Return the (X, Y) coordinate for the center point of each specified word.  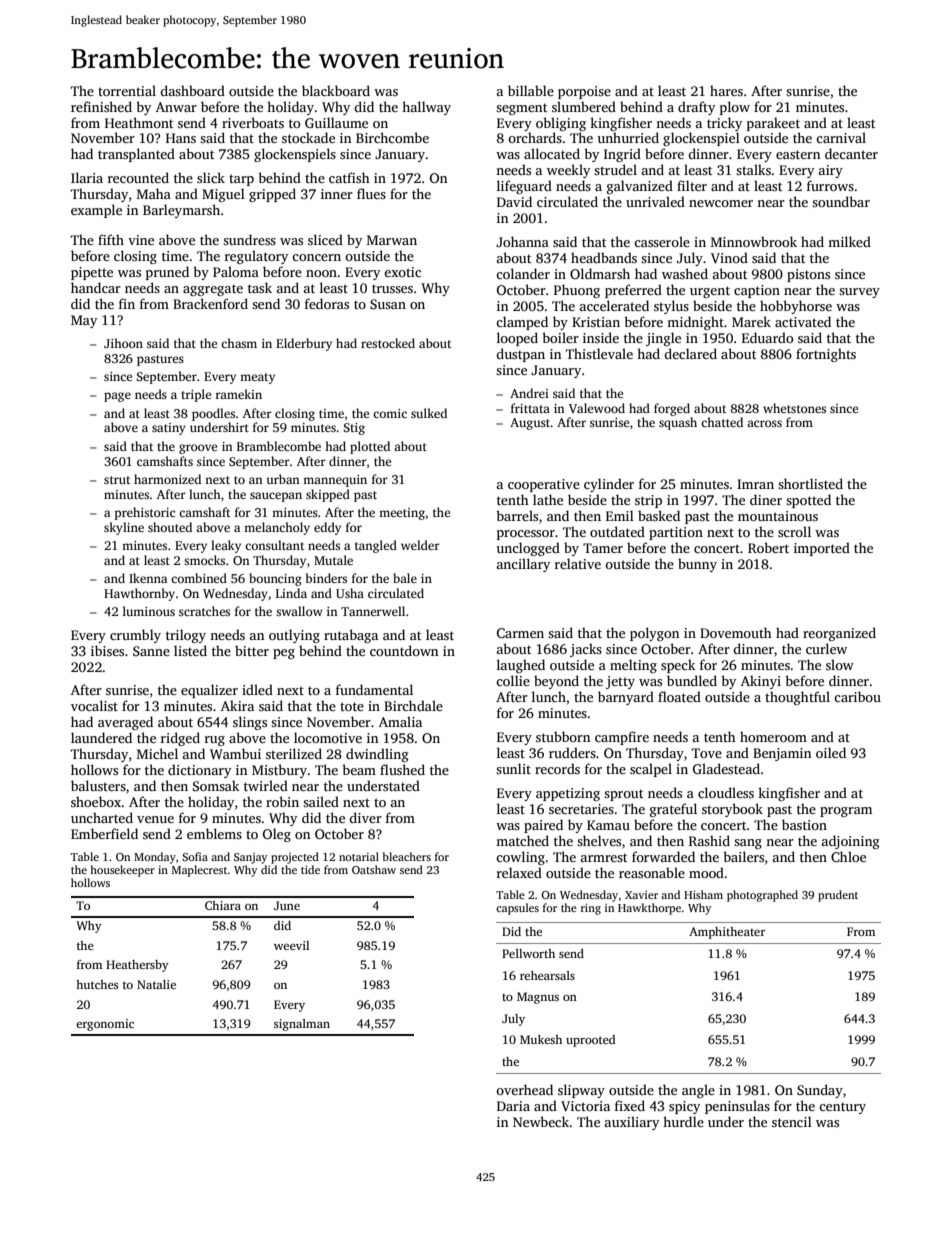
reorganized (839, 634)
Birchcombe (392, 137)
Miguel (223, 195)
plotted (370, 447)
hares (726, 90)
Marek (751, 321)
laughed (521, 666)
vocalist (94, 705)
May (84, 321)
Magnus (538, 998)
